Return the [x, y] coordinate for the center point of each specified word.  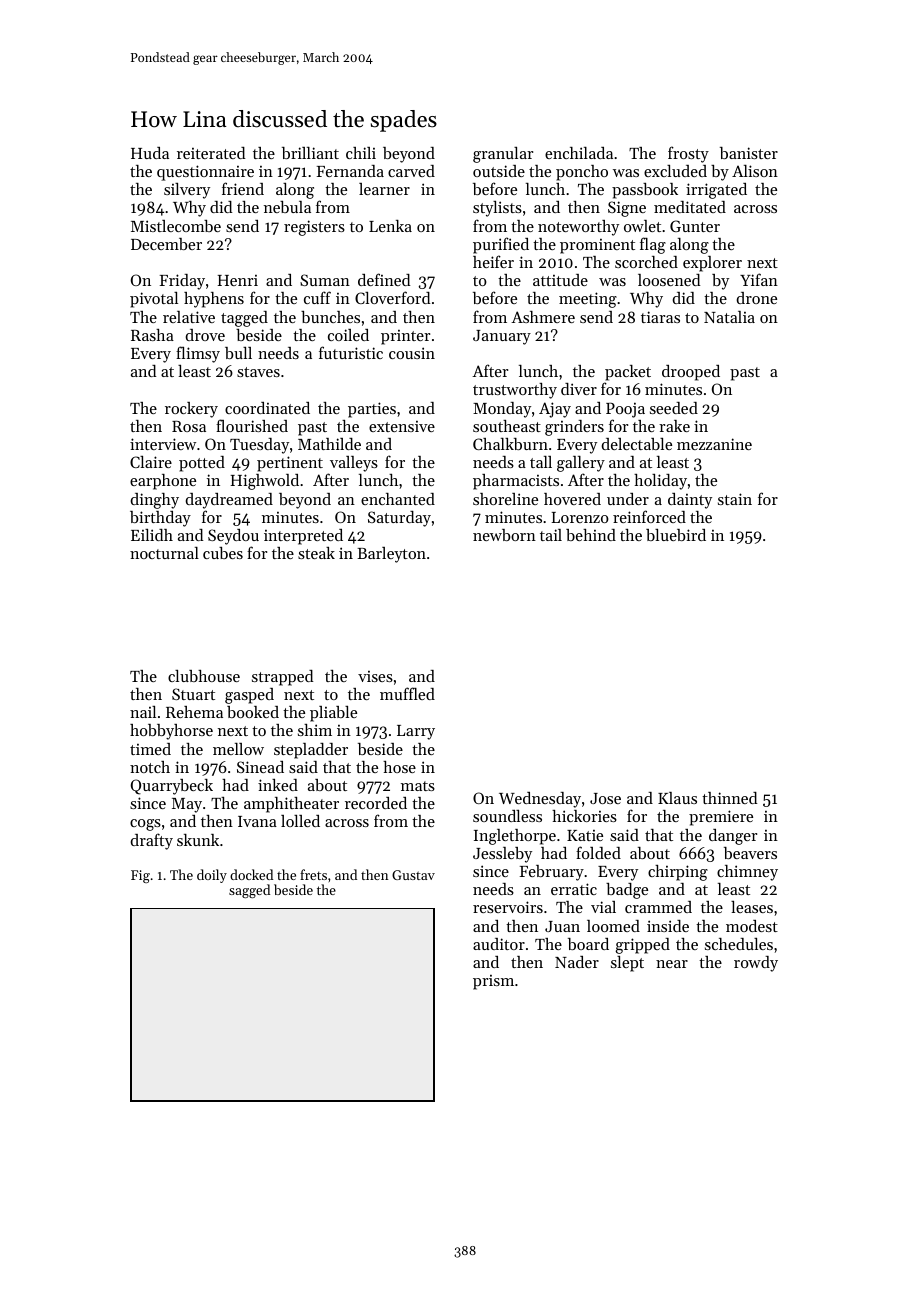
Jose [605, 798]
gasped [249, 696]
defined [384, 279]
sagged [249, 891]
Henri [238, 280]
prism [493, 982]
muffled [407, 693]
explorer [712, 264]
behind [591, 535]
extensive [402, 426]
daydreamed [229, 501]
